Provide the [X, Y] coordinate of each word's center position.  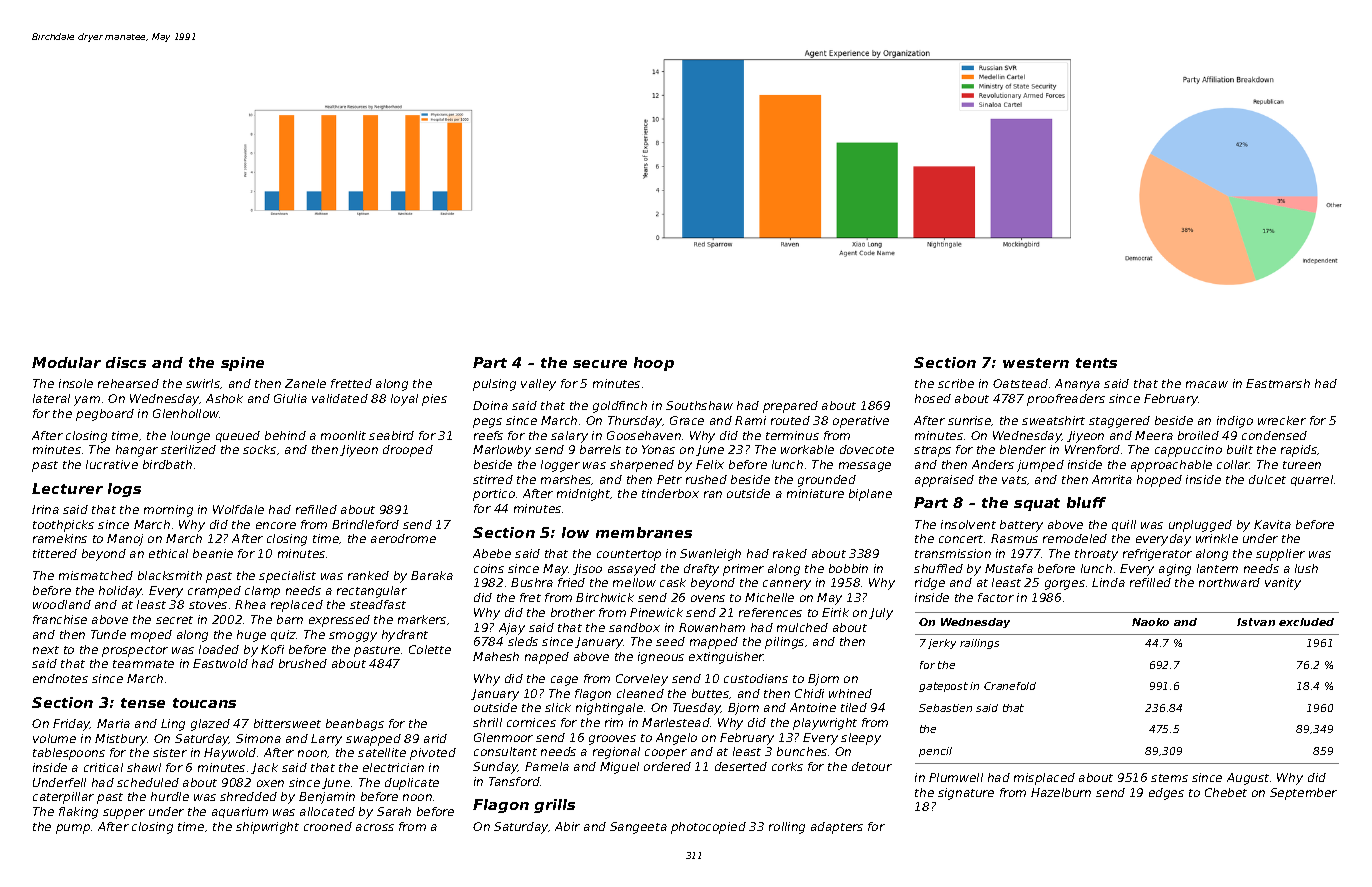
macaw [1207, 384]
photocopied [708, 828]
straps [932, 451]
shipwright [267, 828]
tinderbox [670, 493]
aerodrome [403, 538]
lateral [51, 398]
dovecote [867, 449]
